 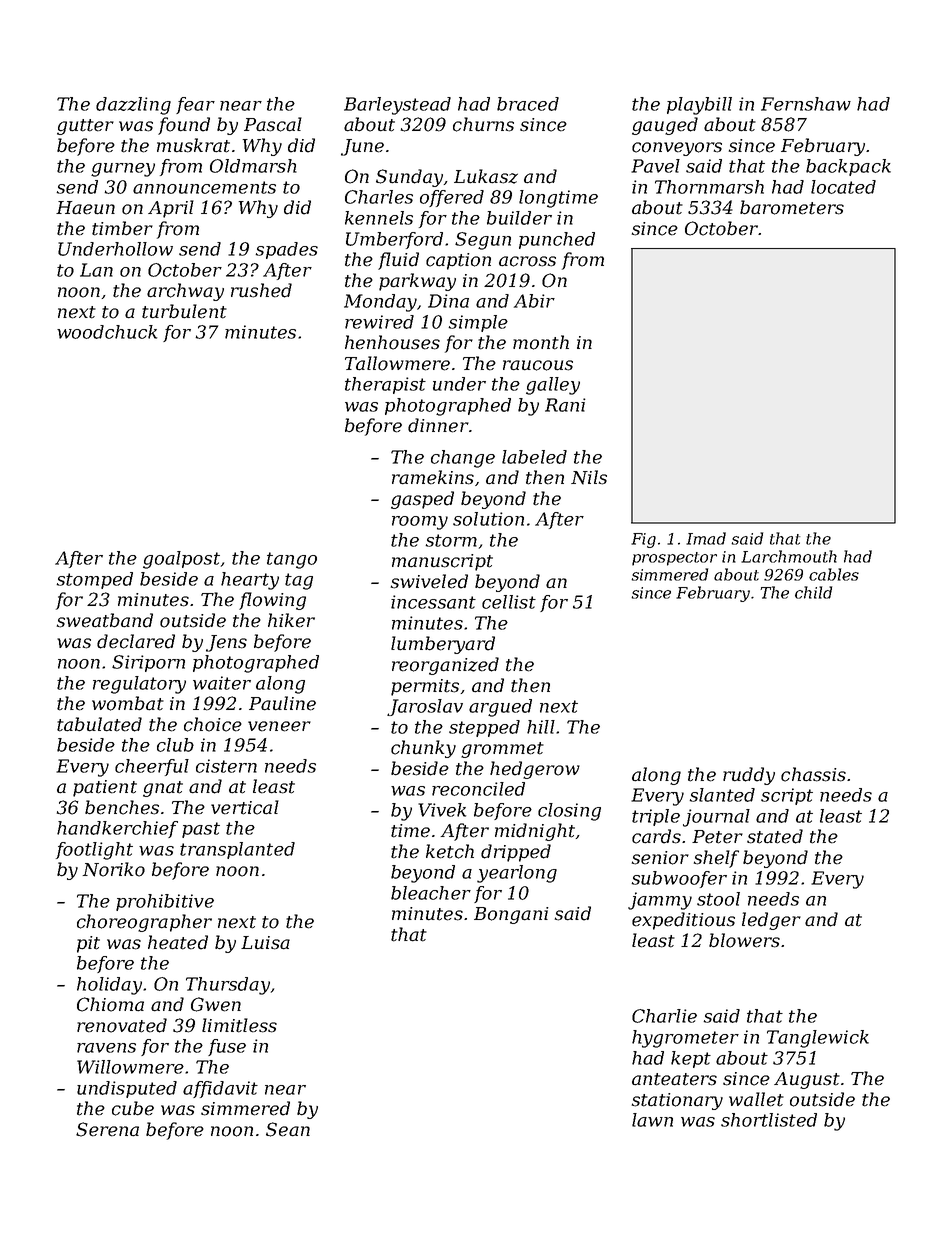 I want to click on cube, so click(x=133, y=1108).
